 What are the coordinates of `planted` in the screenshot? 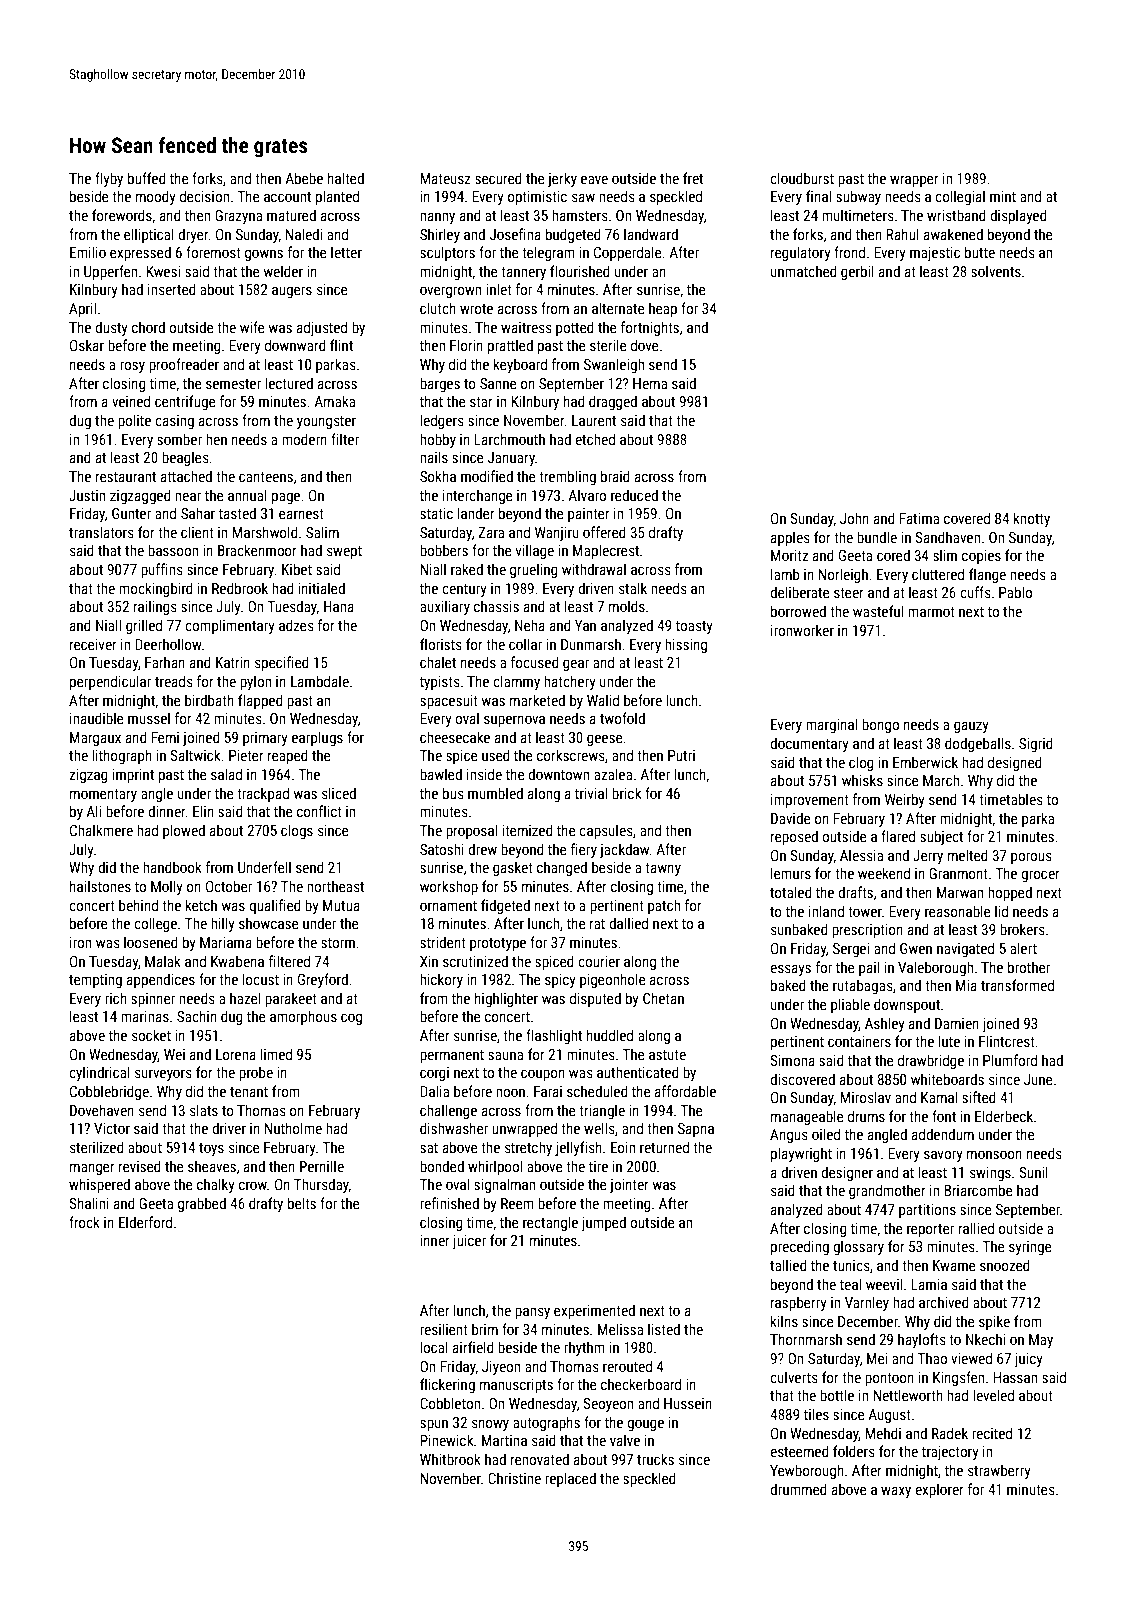 It's located at (337, 197).
